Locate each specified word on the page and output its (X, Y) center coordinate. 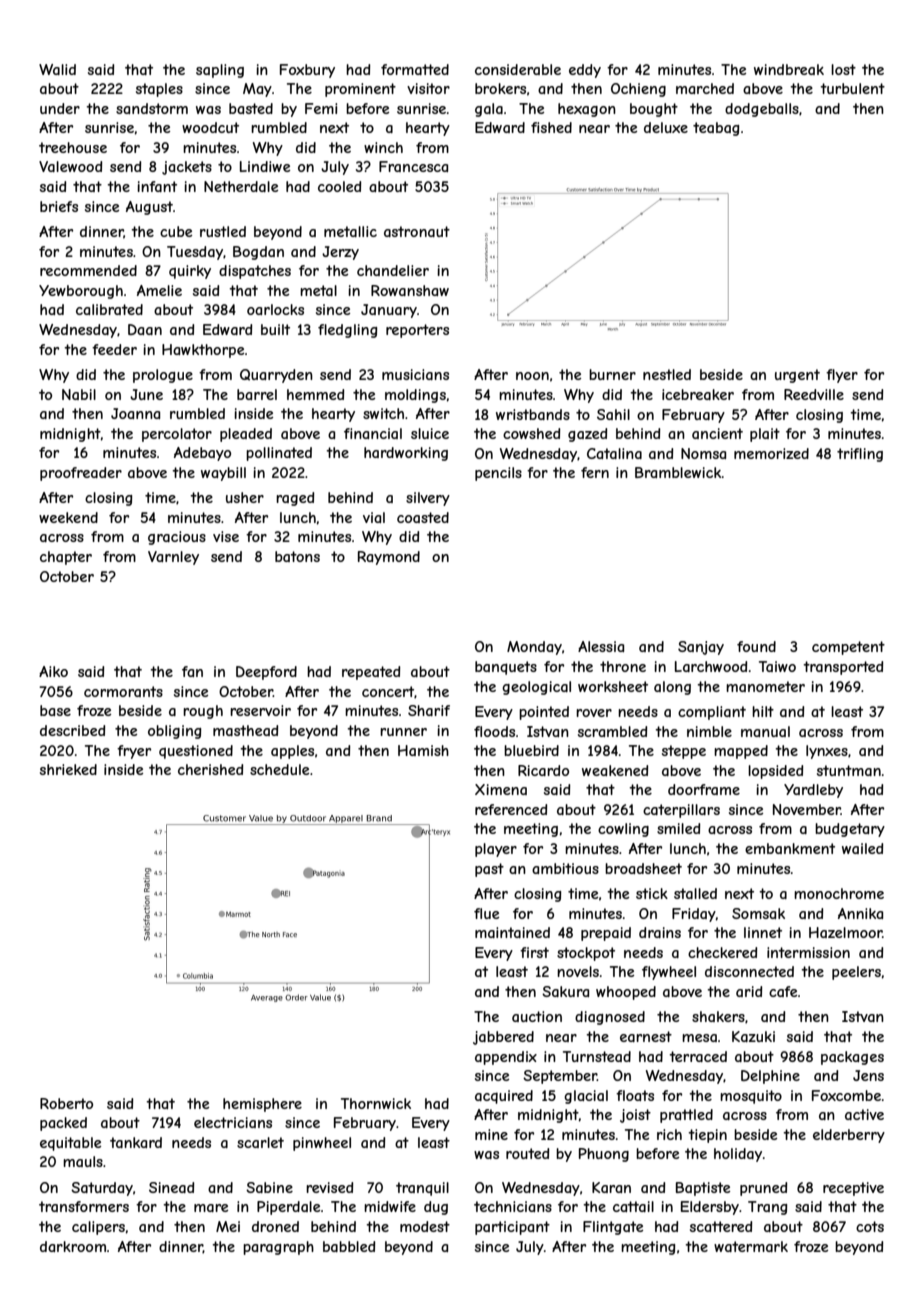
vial (374, 517)
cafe (783, 991)
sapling (220, 71)
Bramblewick (678, 472)
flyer (842, 376)
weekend (68, 517)
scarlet (260, 1142)
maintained (512, 932)
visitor (428, 88)
